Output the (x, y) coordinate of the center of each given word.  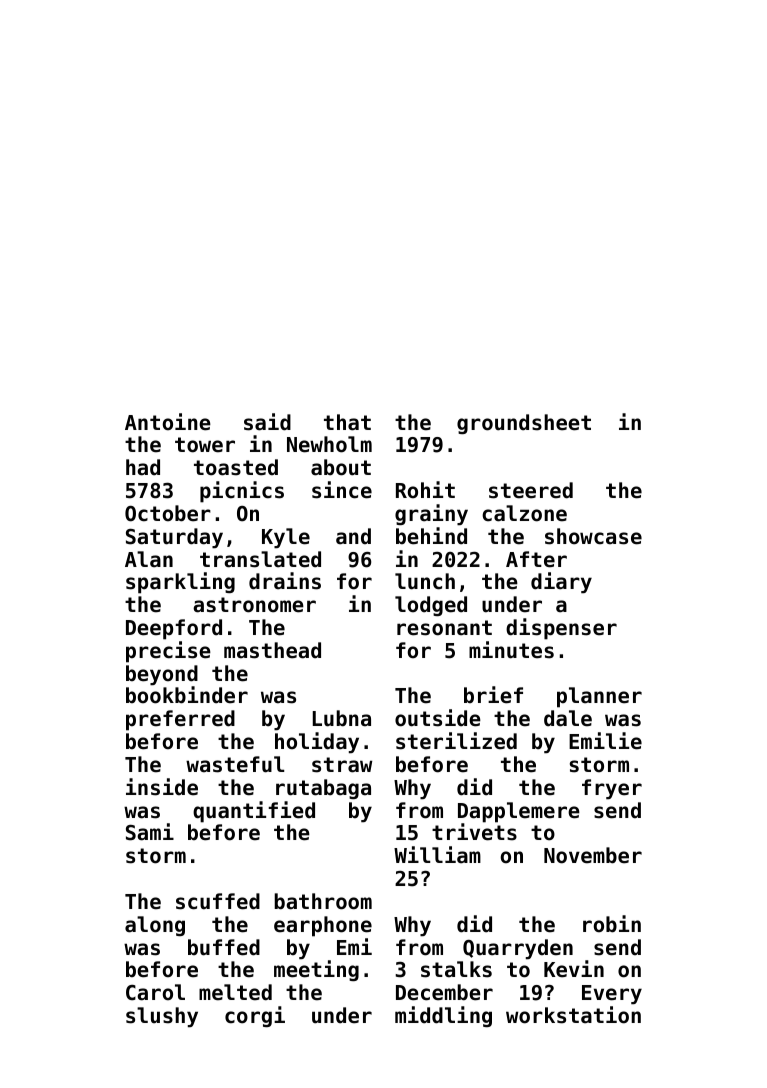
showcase (593, 536)
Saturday (174, 538)
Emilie (605, 741)
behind (431, 536)
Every (612, 995)
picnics (242, 492)
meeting (316, 970)
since (342, 490)
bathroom (323, 901)
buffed (224, 947)
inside (162, 787)
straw (342, 765)
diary (561, 583)
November (593, 855)
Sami (150, 832)
